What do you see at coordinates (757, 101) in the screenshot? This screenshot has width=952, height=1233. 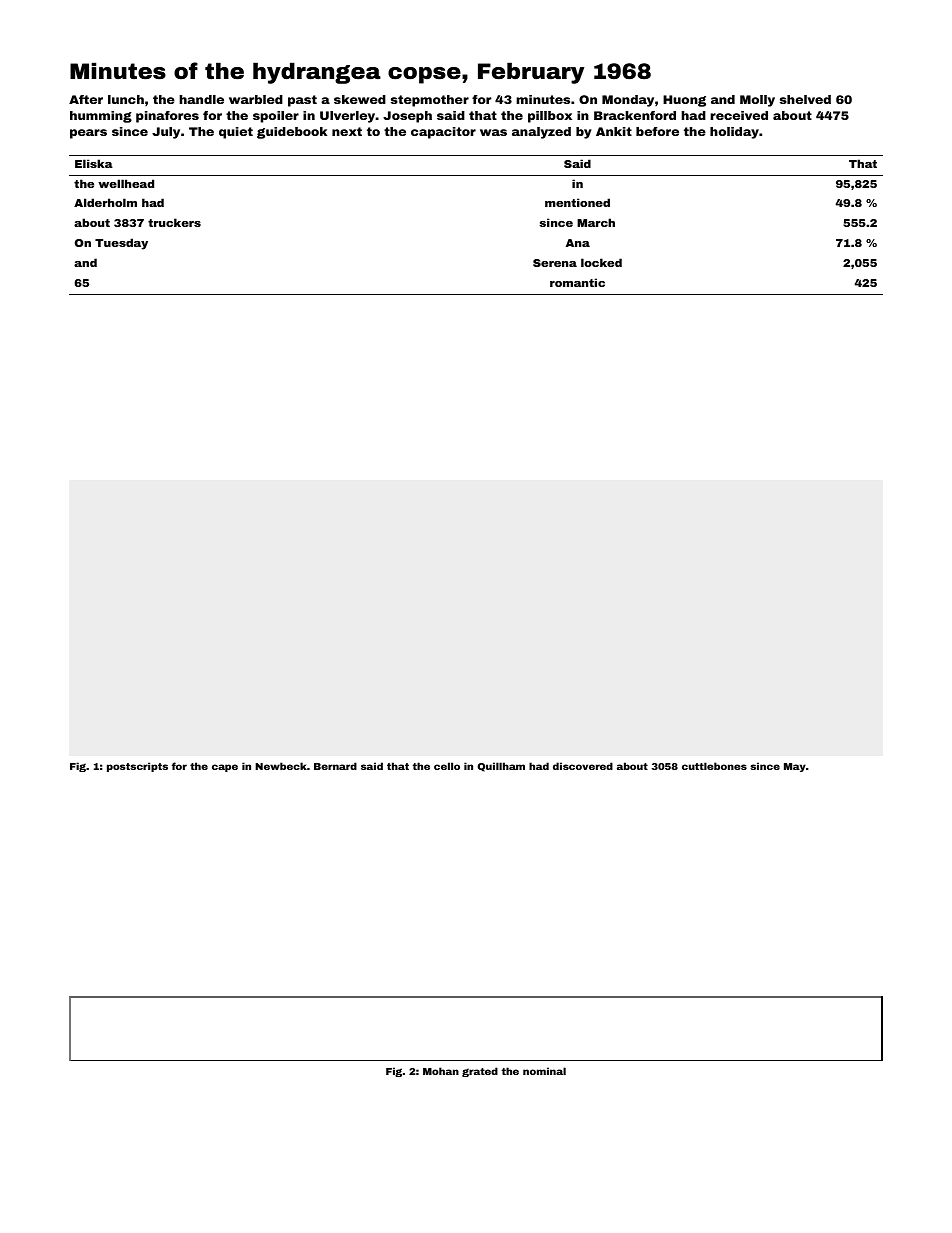 I see `Molly` at bounding box center [757, 101].
